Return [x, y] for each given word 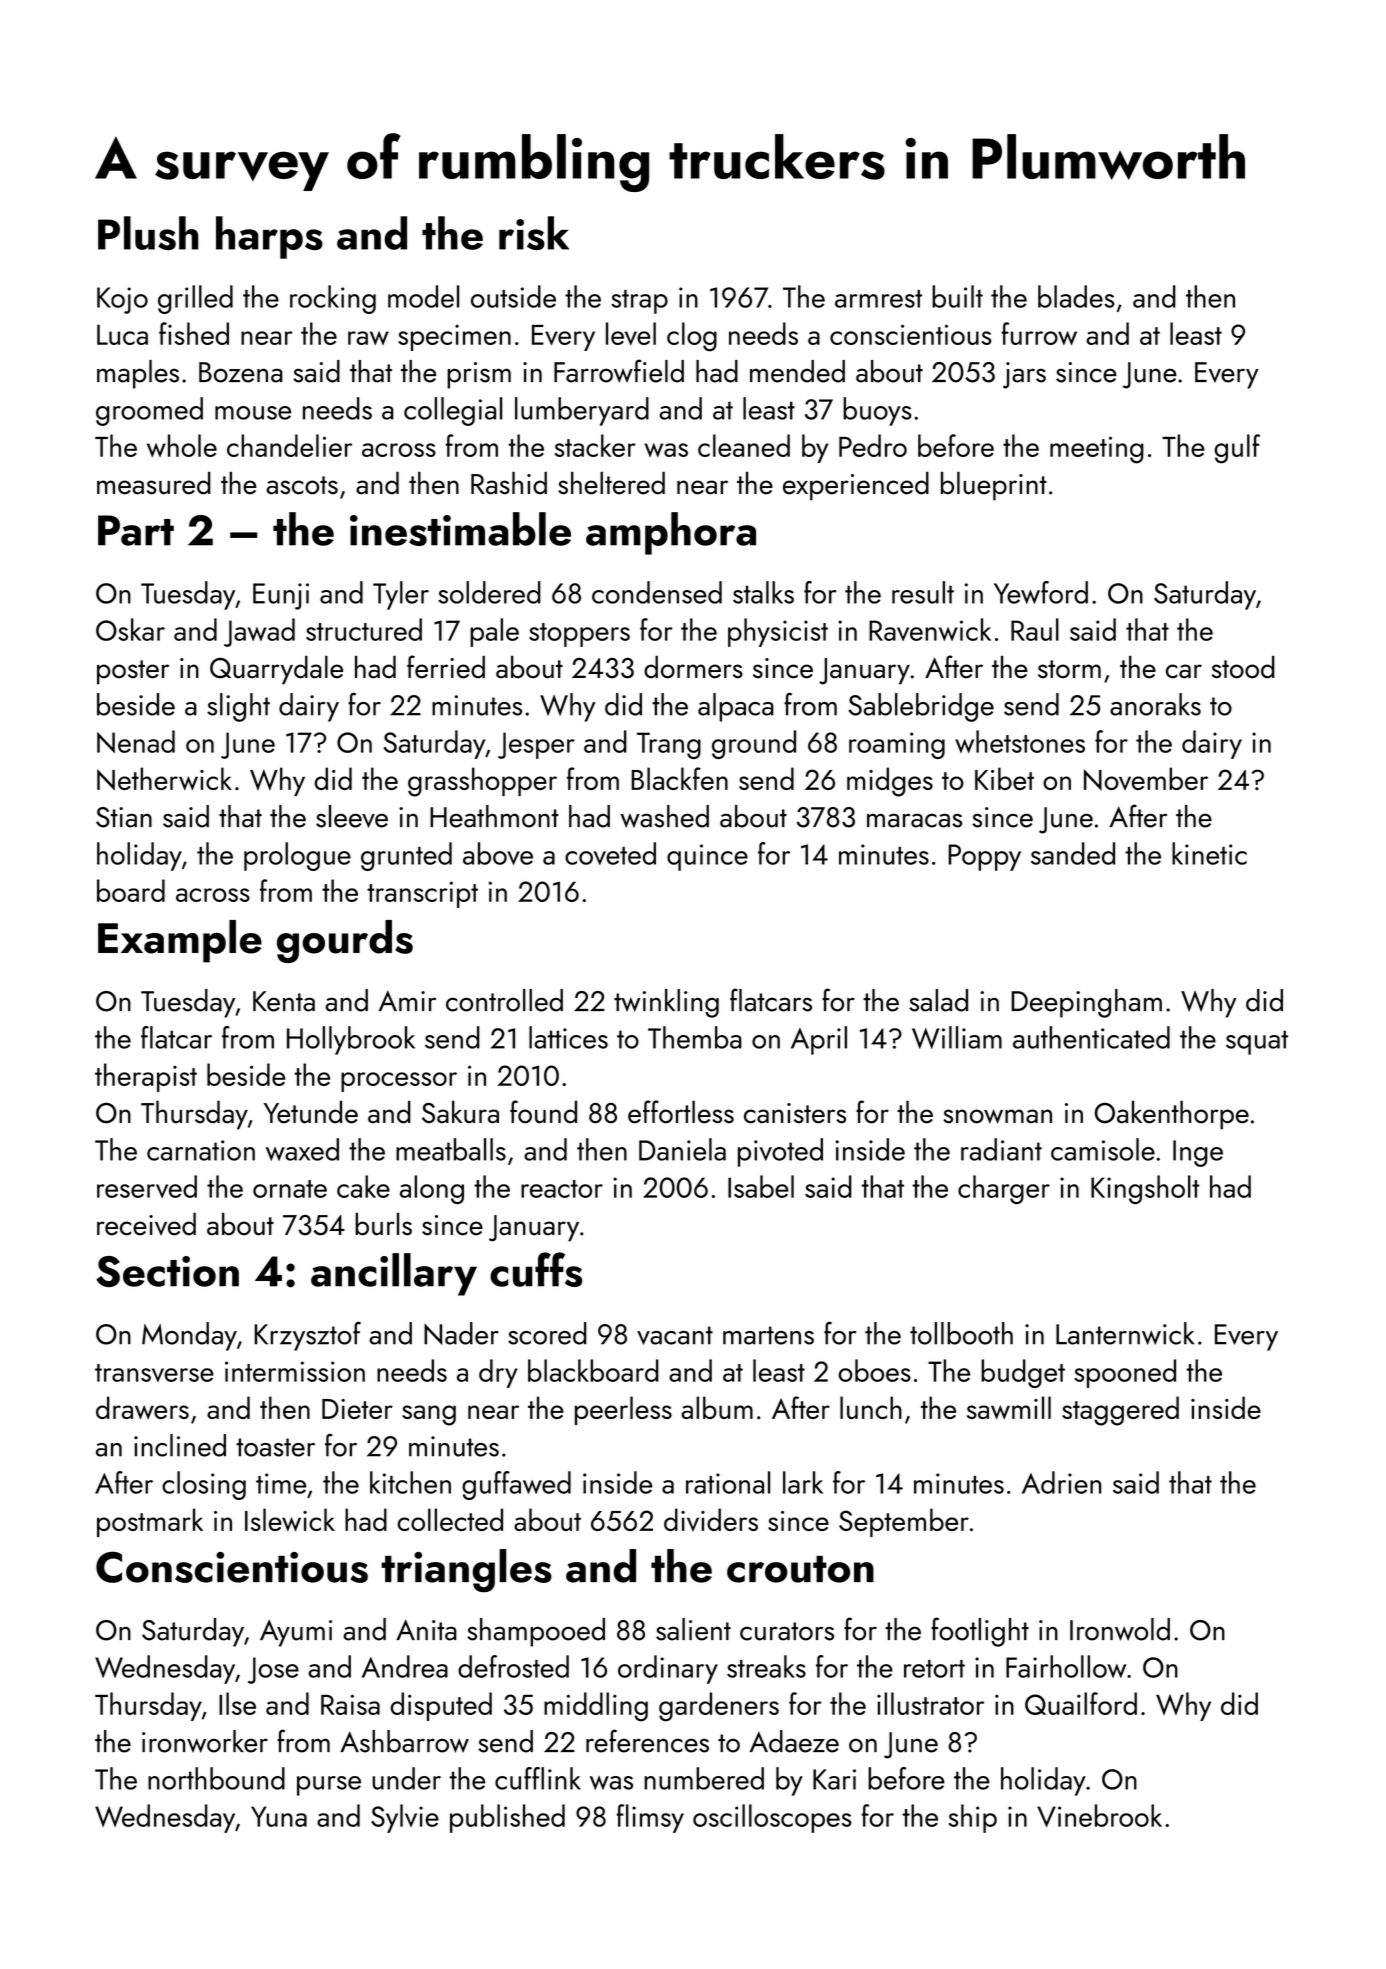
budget [1023, 1373]
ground [754, 744]
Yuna [279, 1816]
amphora [671, 533]
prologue [297, 856]
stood [1243, 667]
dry [498, 1373]
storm [1069, 669]
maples [138, 374]
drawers [142, 1408]
